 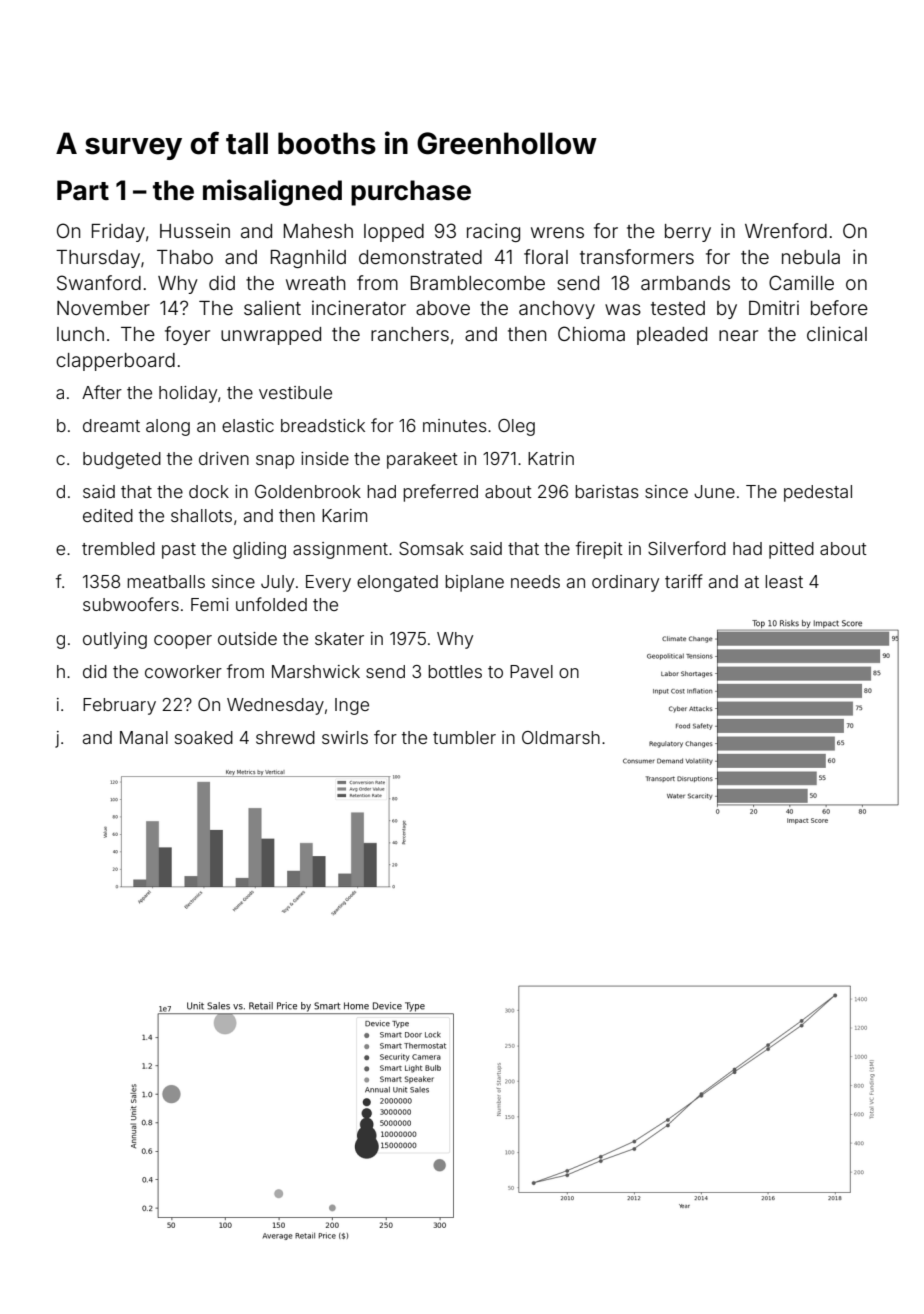 I want to click on misaligned, so click(x=272, y=192).
